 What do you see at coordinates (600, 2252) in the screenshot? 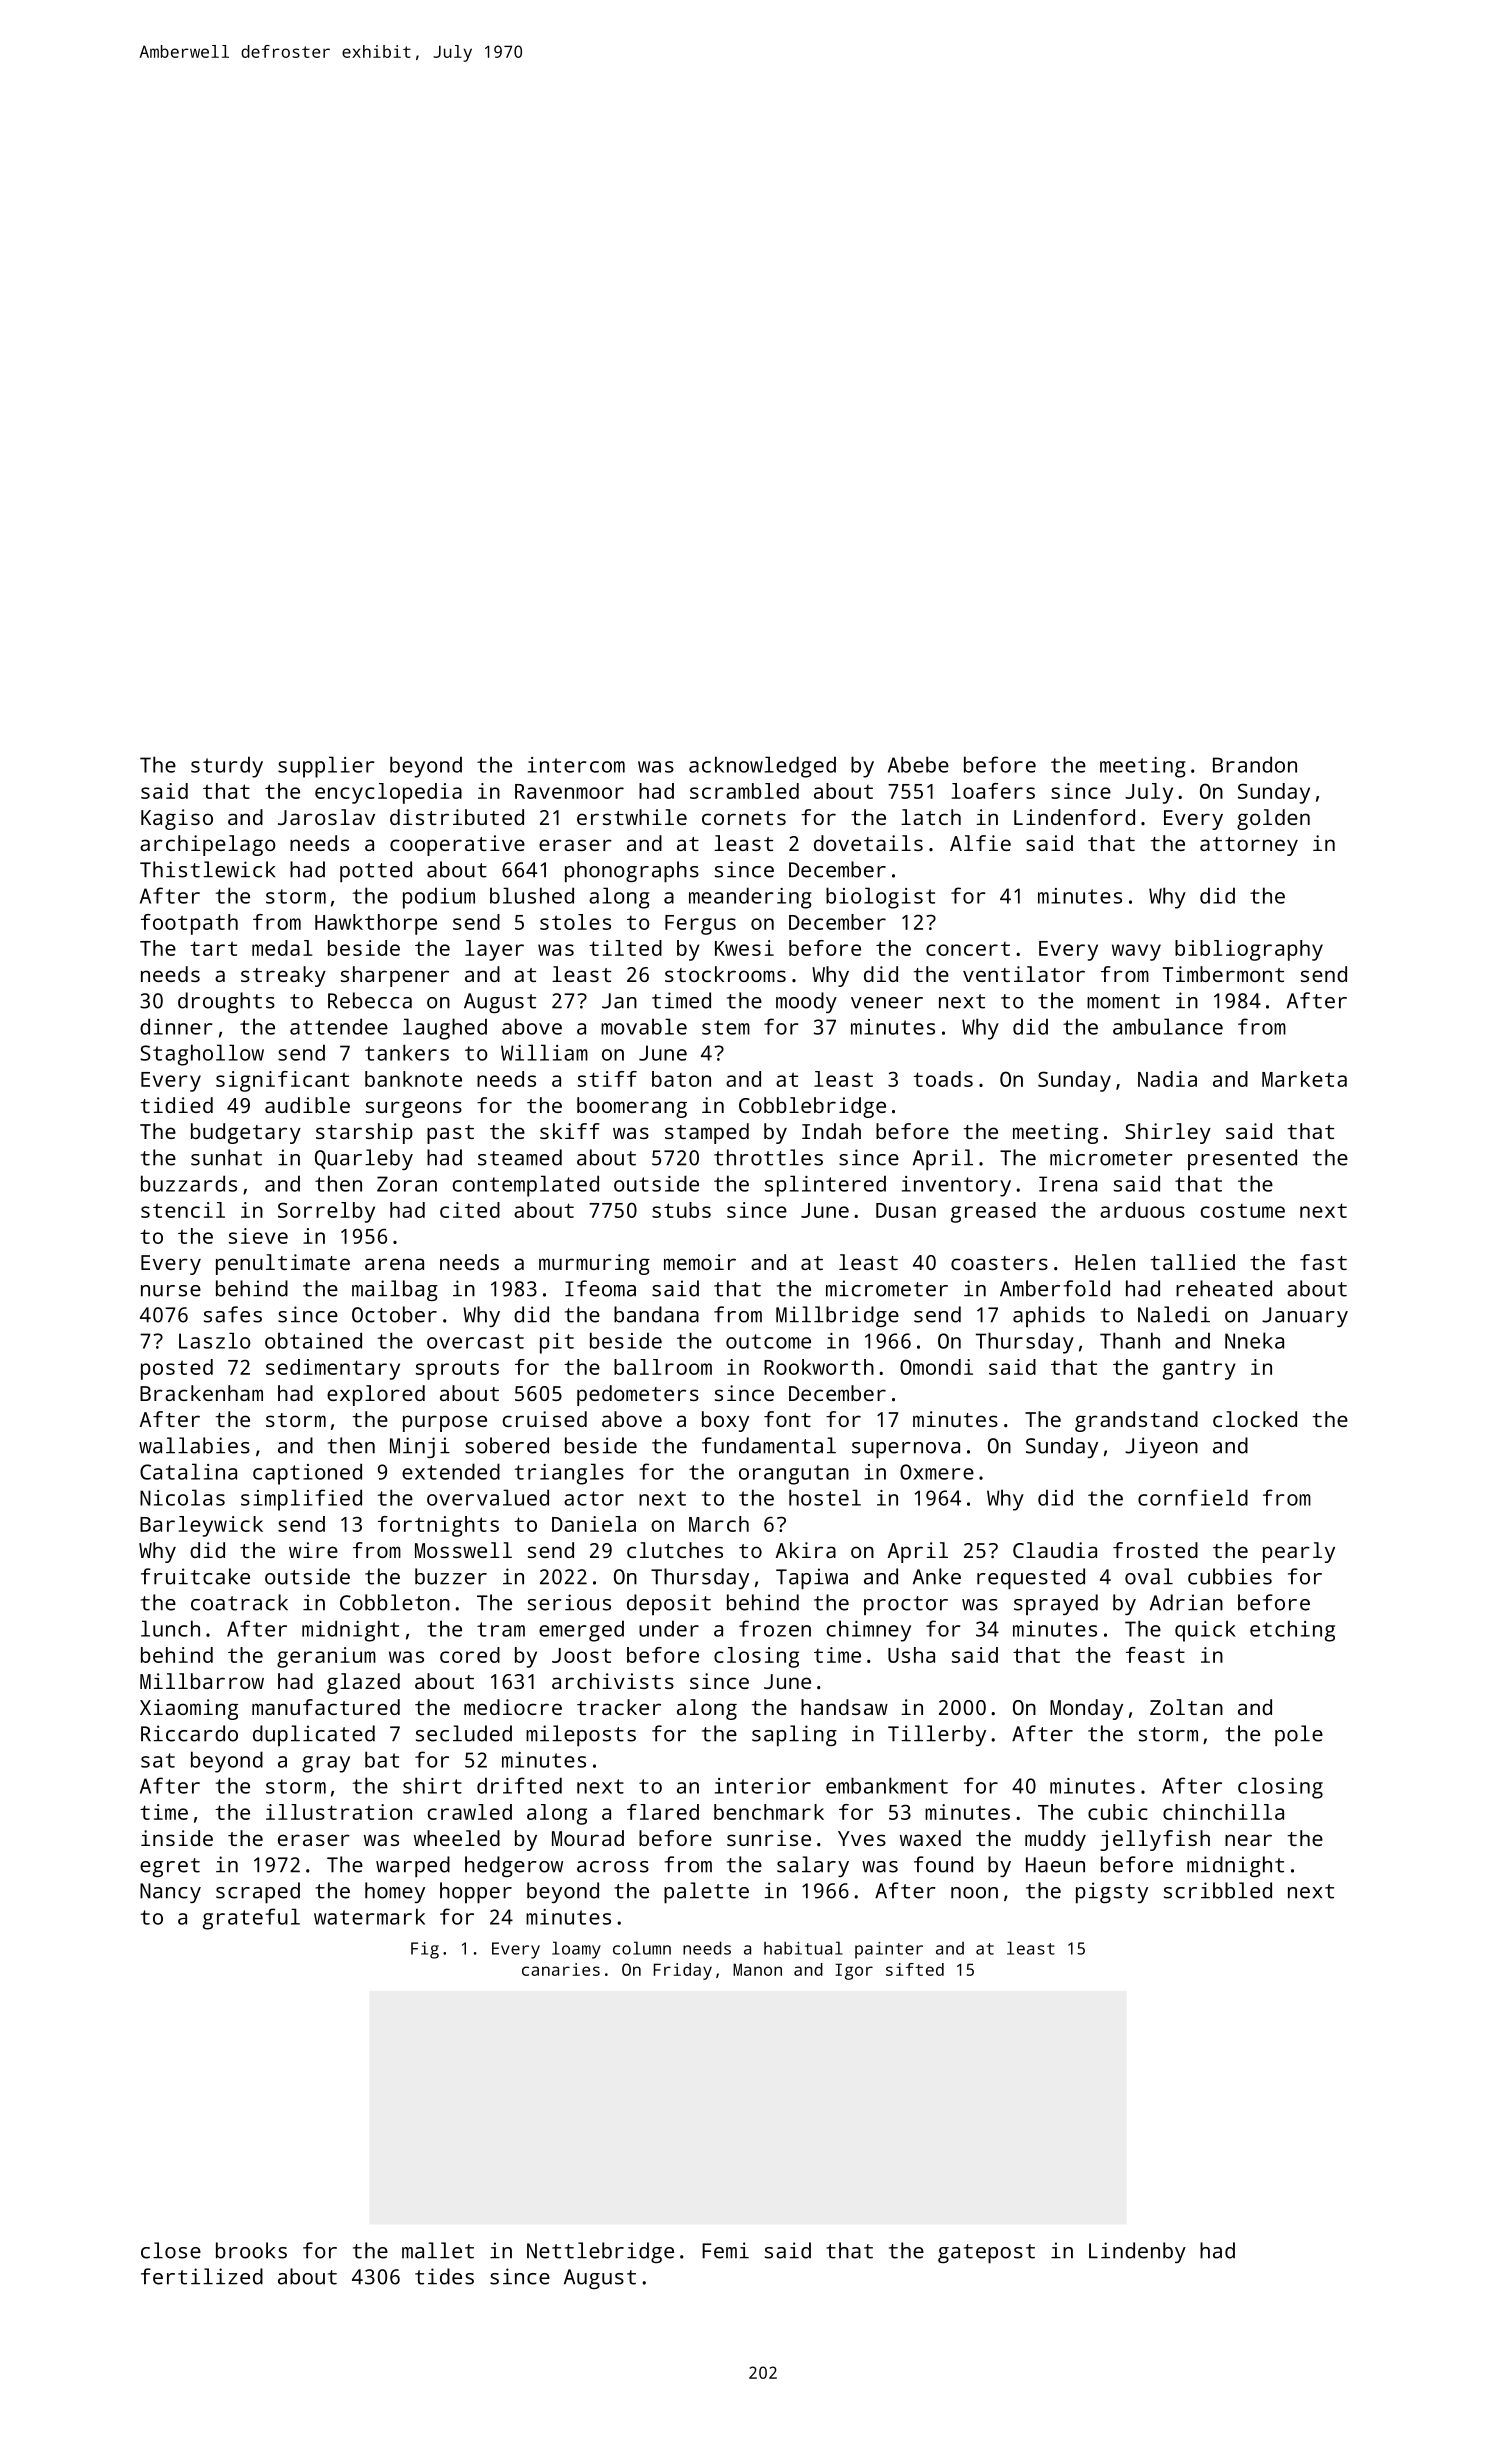
I see `Nettlebridge` at bounding box center [600, 2252].
